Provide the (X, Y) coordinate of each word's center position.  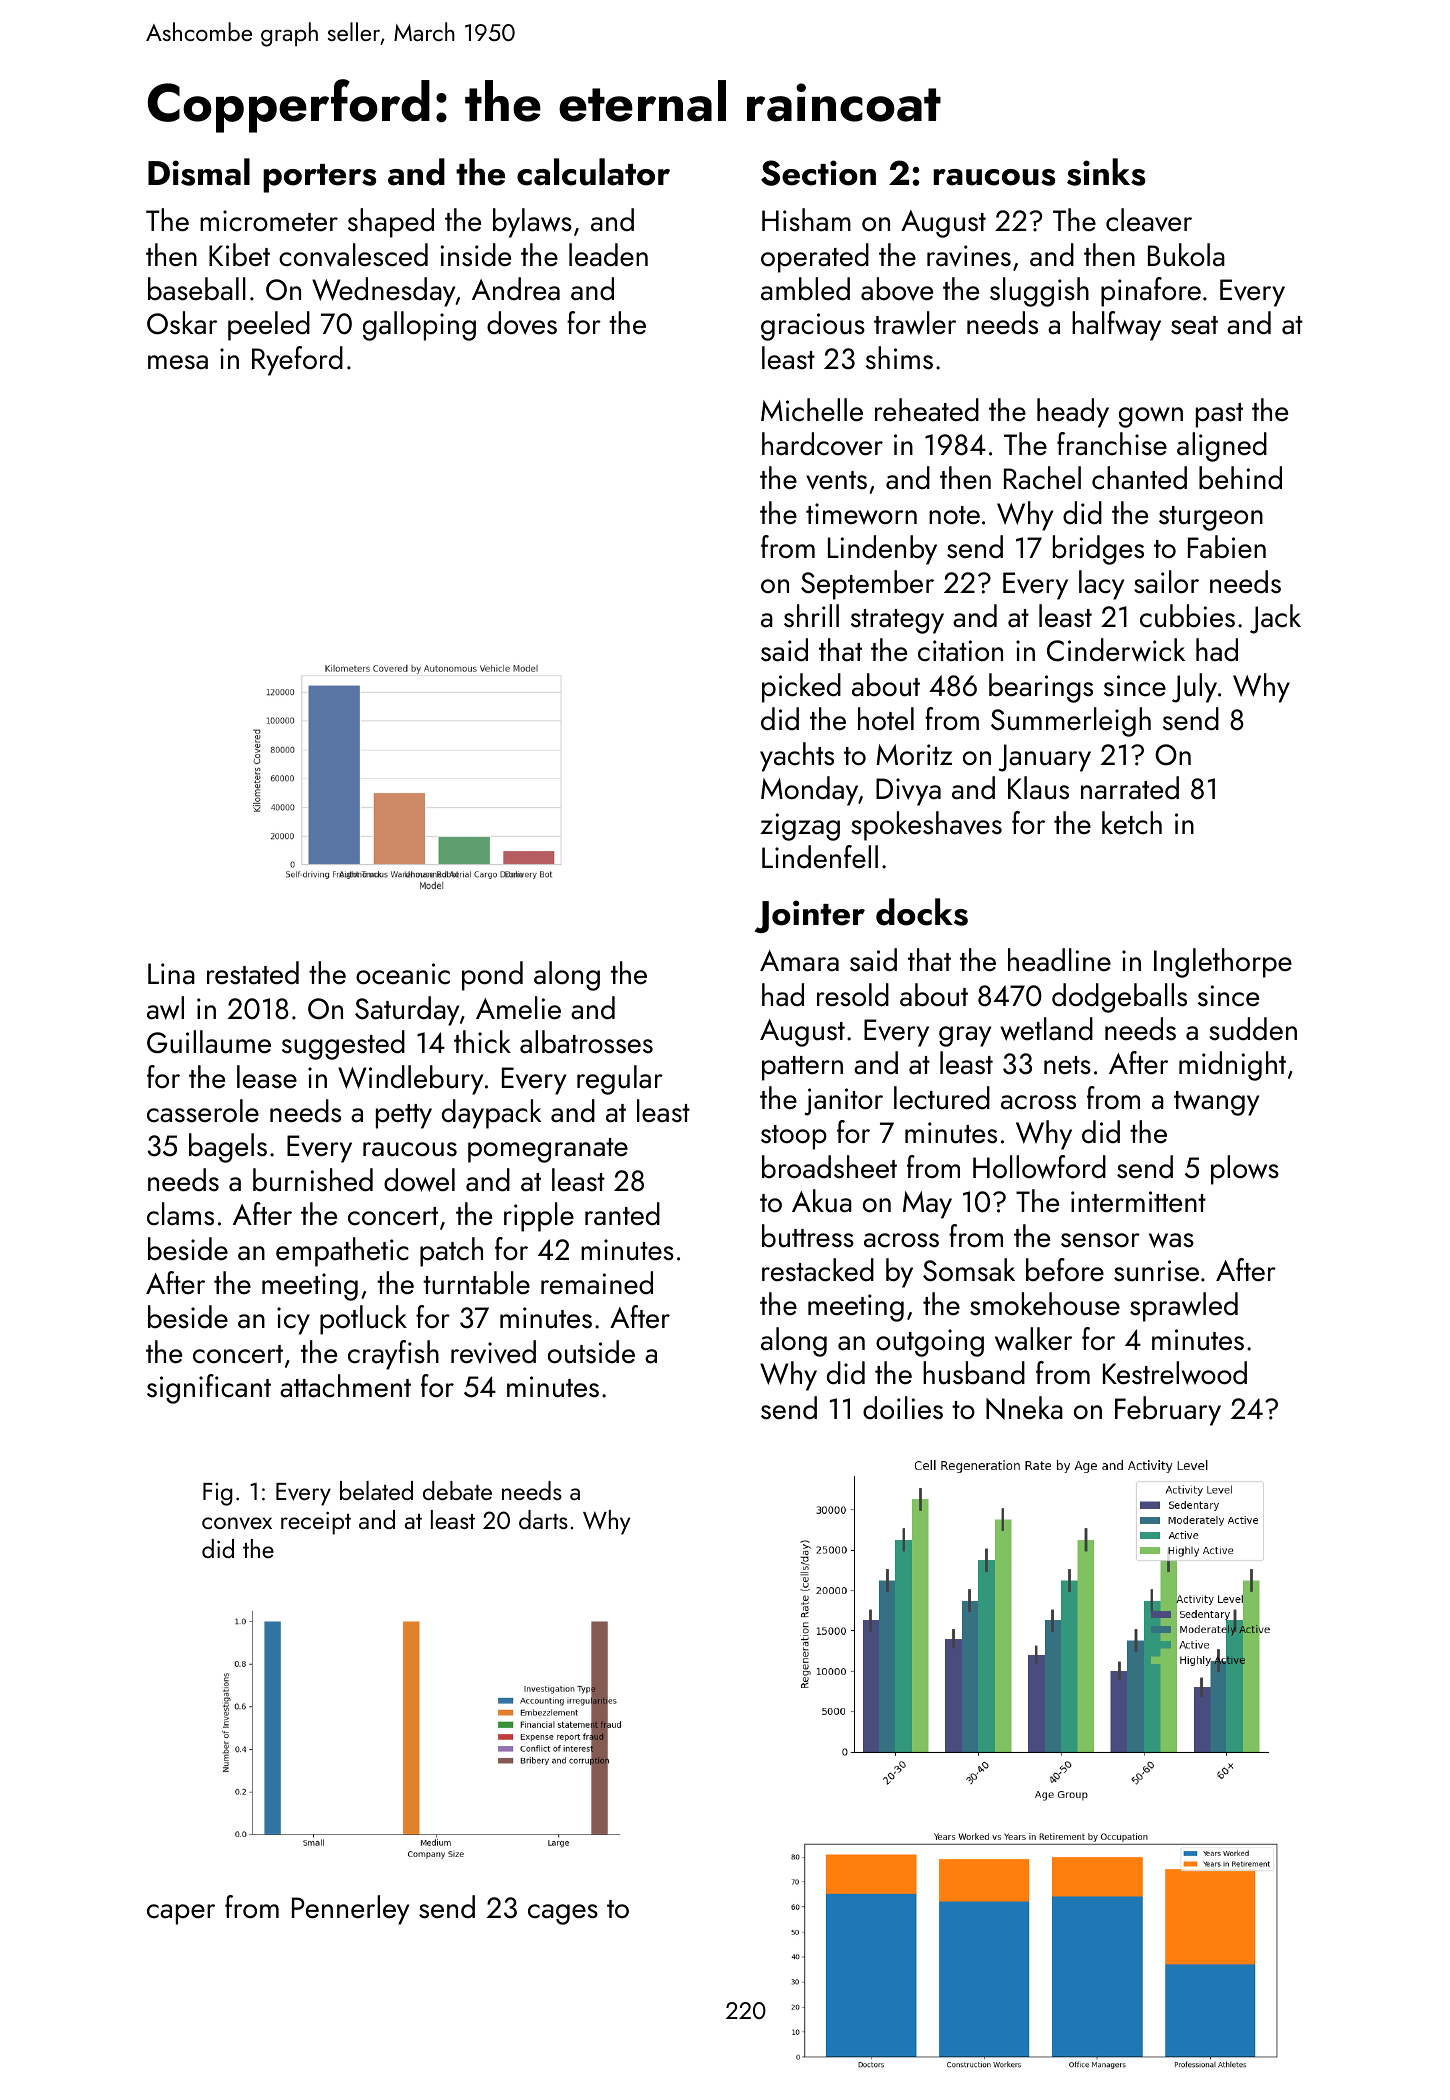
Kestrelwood (1175, 1373)
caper (181, 1914)
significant (209, 1389)
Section (818, 173)
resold (853, 995)
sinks (1106, 172)
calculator (593, 172)
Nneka (1024, 1408)
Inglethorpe (1223, 963)
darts (543, 1519)
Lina (171, 974)
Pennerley (350, 1910)
